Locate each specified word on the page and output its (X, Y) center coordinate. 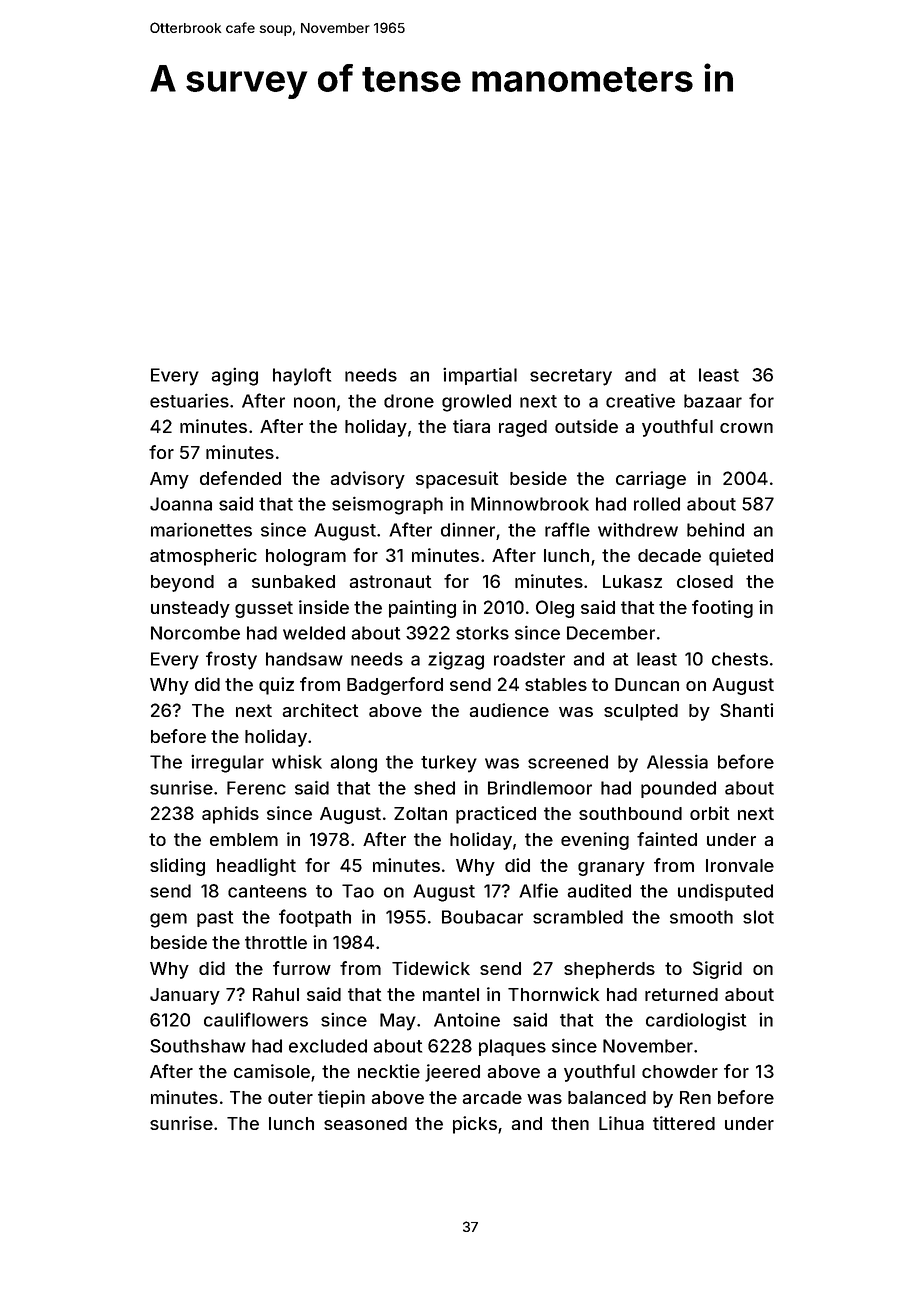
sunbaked (293, 581)
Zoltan (420, 813)
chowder (680, 1071)
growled (476, 403)
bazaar (713, 401)
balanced (607, 1097)
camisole (272, 1071)
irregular (227, 764)
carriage (651, 480)
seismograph (387, 505)
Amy (169, 480)
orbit (710, 813)
